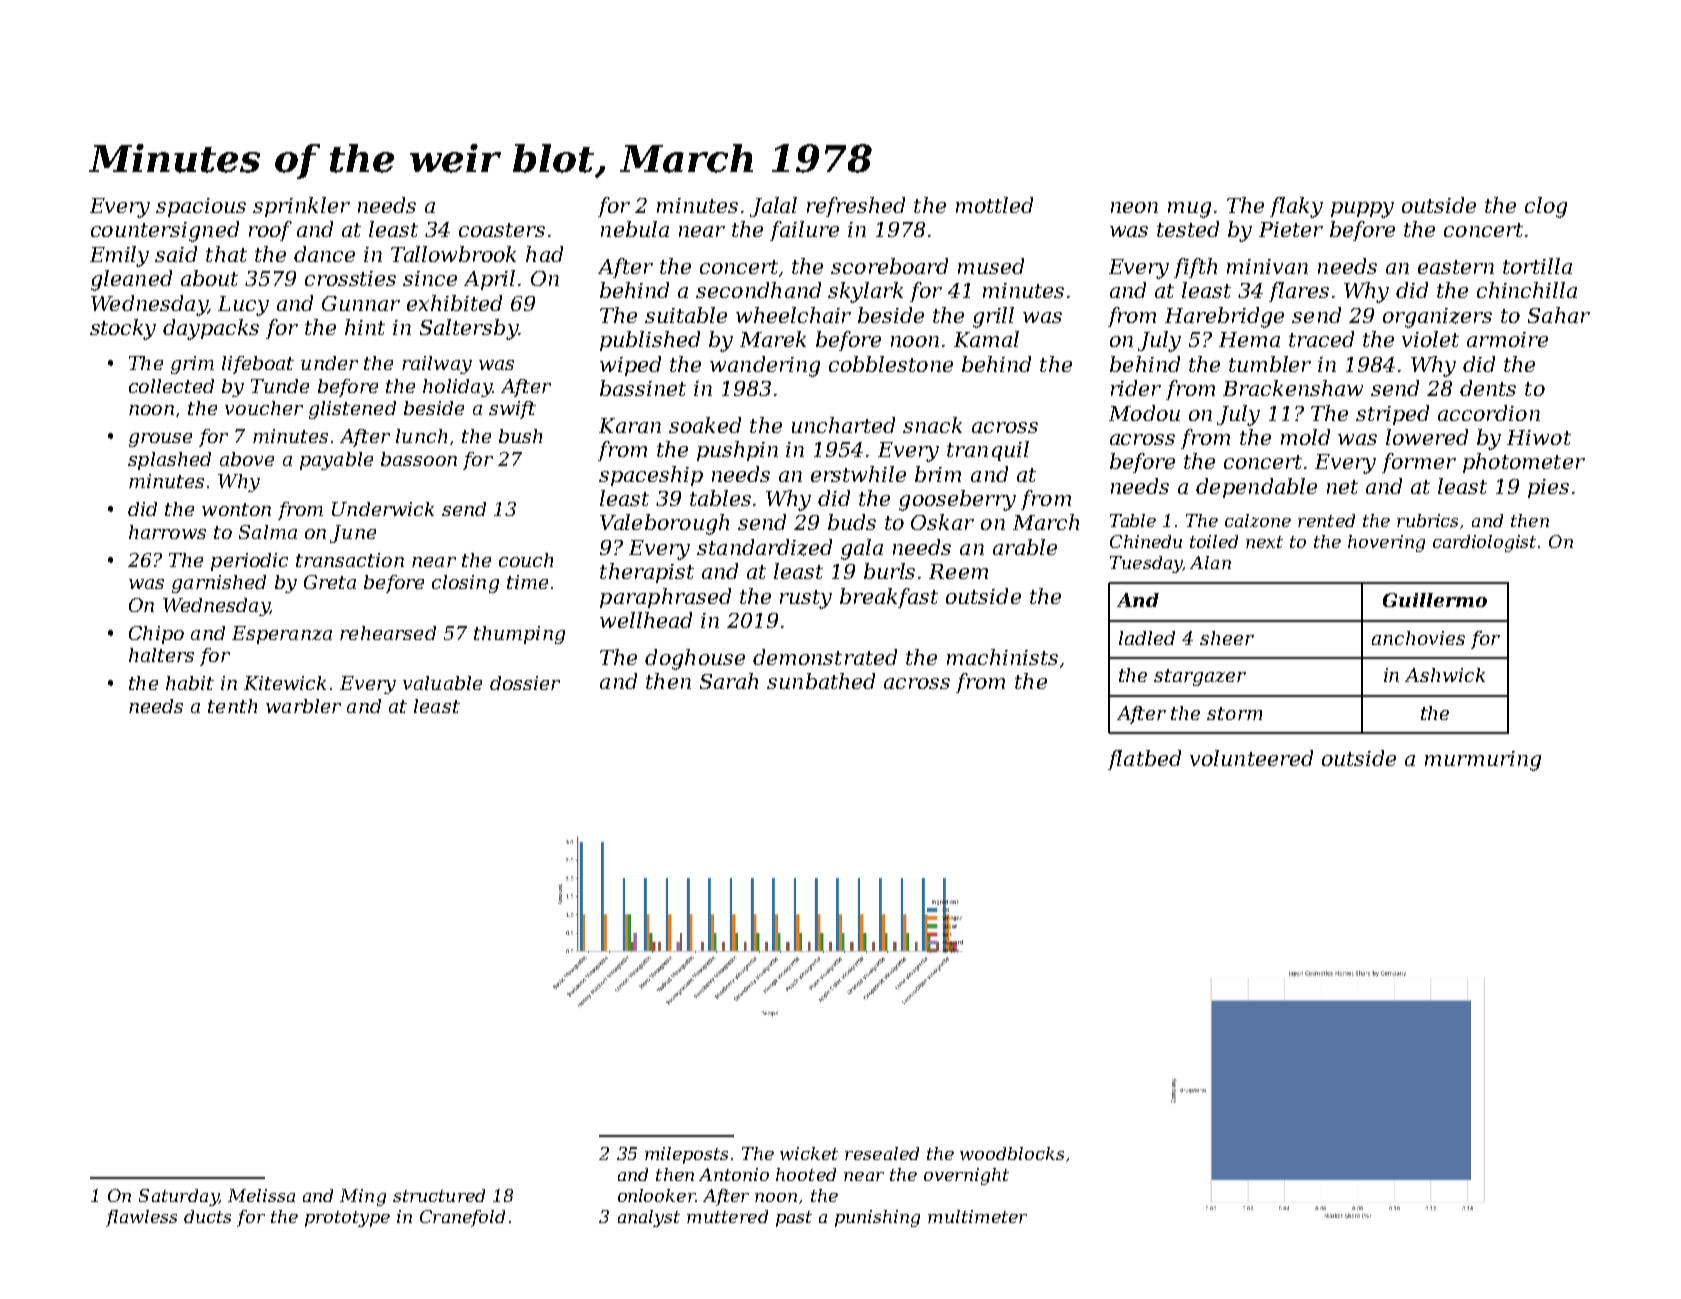  Describe the element at coordinates (141, 1218) in the screenshot. I see `flawless` at that location.
